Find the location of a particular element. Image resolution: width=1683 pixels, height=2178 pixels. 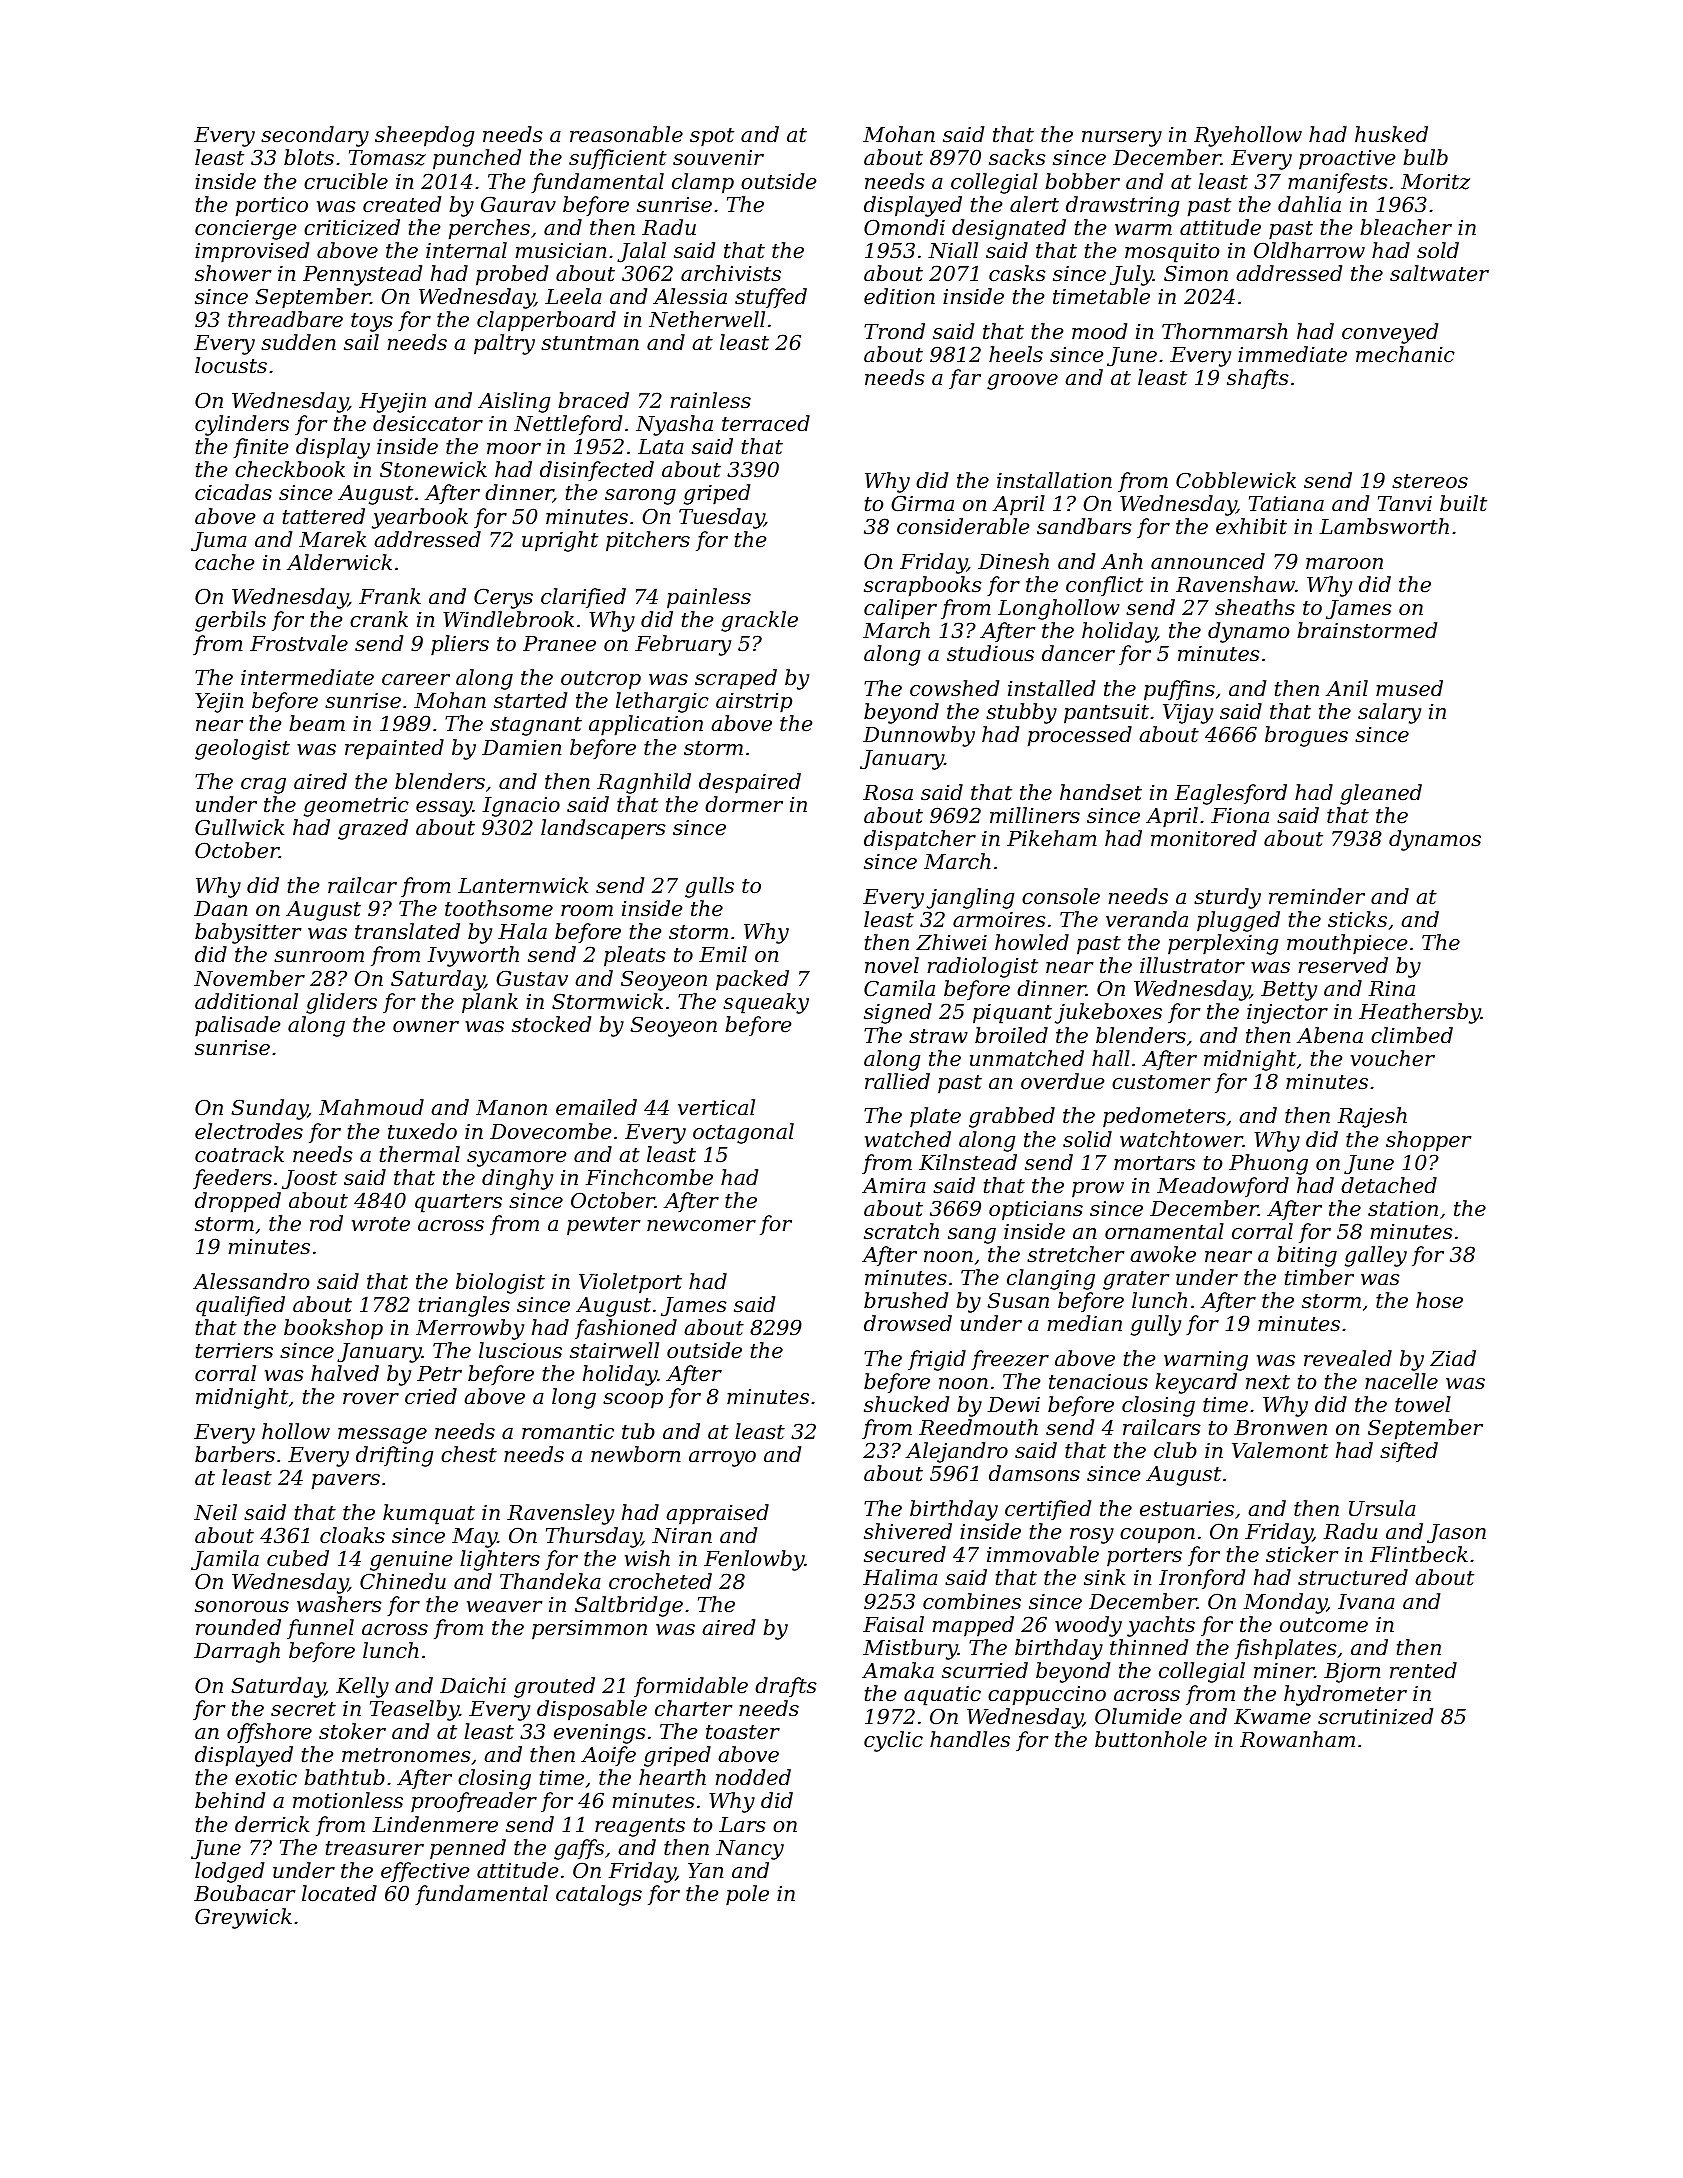

built is located at coordinates (1463, 503).
